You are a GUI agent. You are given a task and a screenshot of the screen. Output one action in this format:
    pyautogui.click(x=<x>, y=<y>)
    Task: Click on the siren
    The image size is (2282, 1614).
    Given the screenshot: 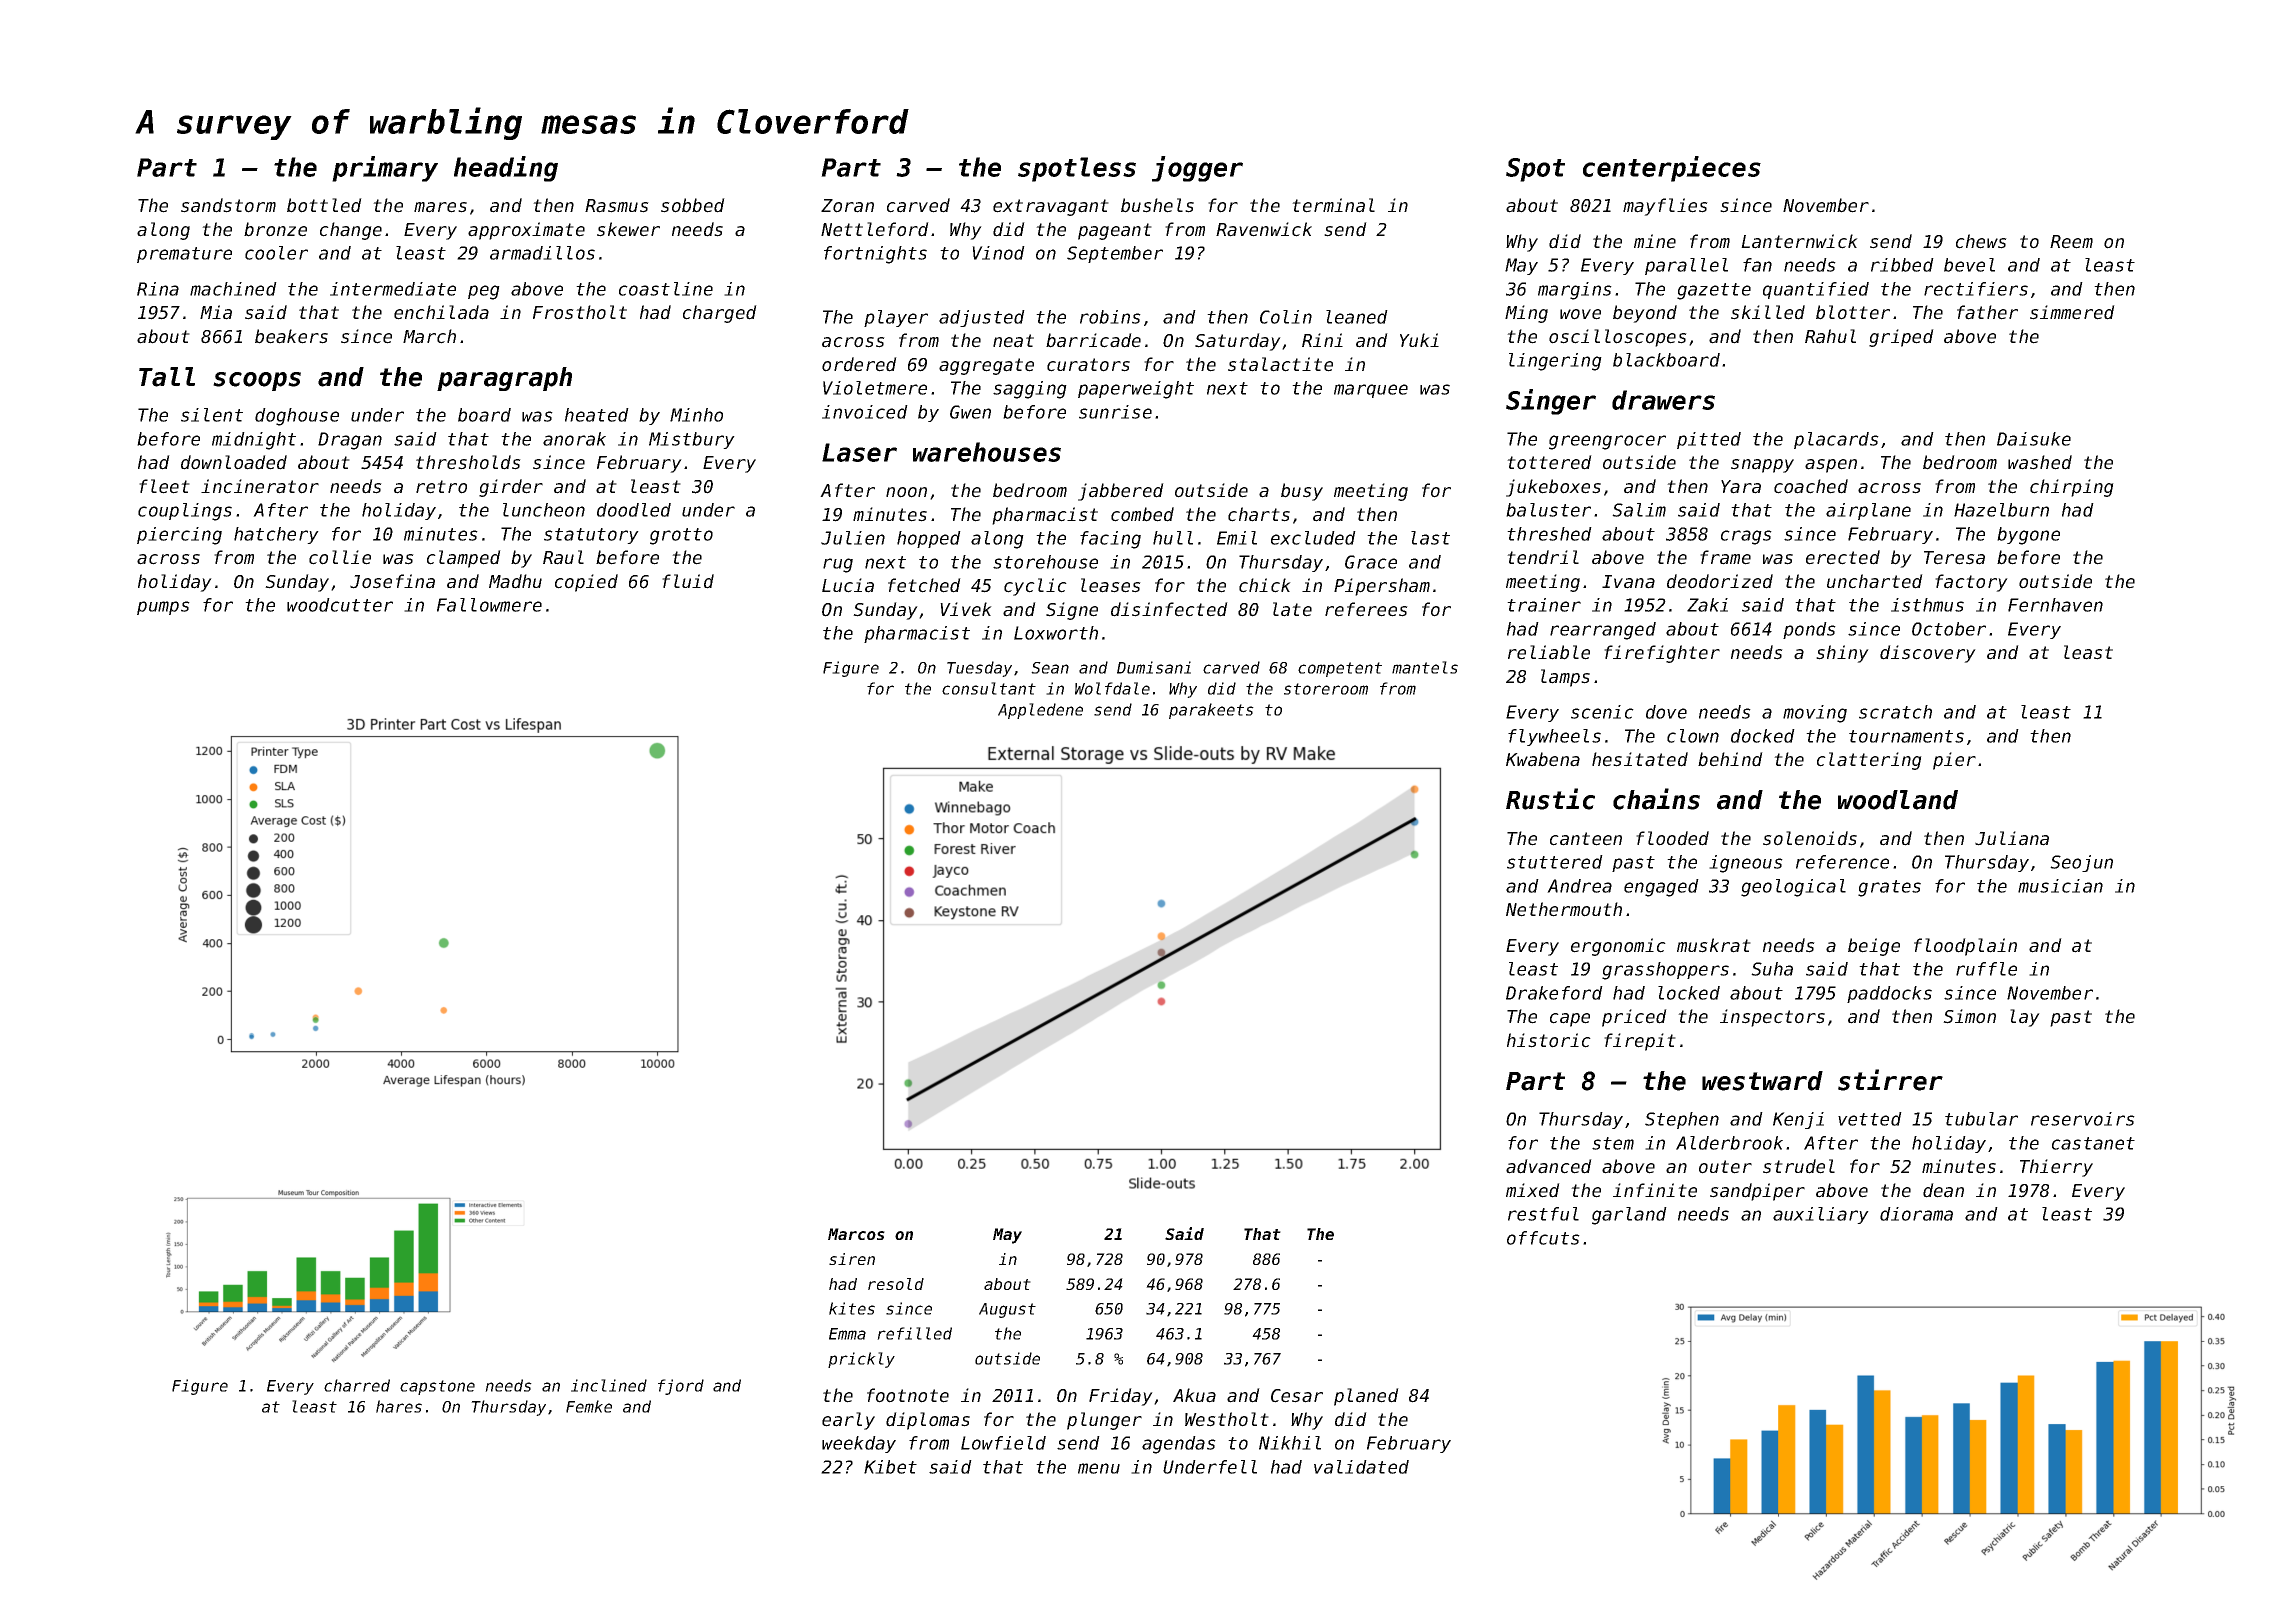 What is the action you would take?
    pyautogui.click(x=852, y=1259)
